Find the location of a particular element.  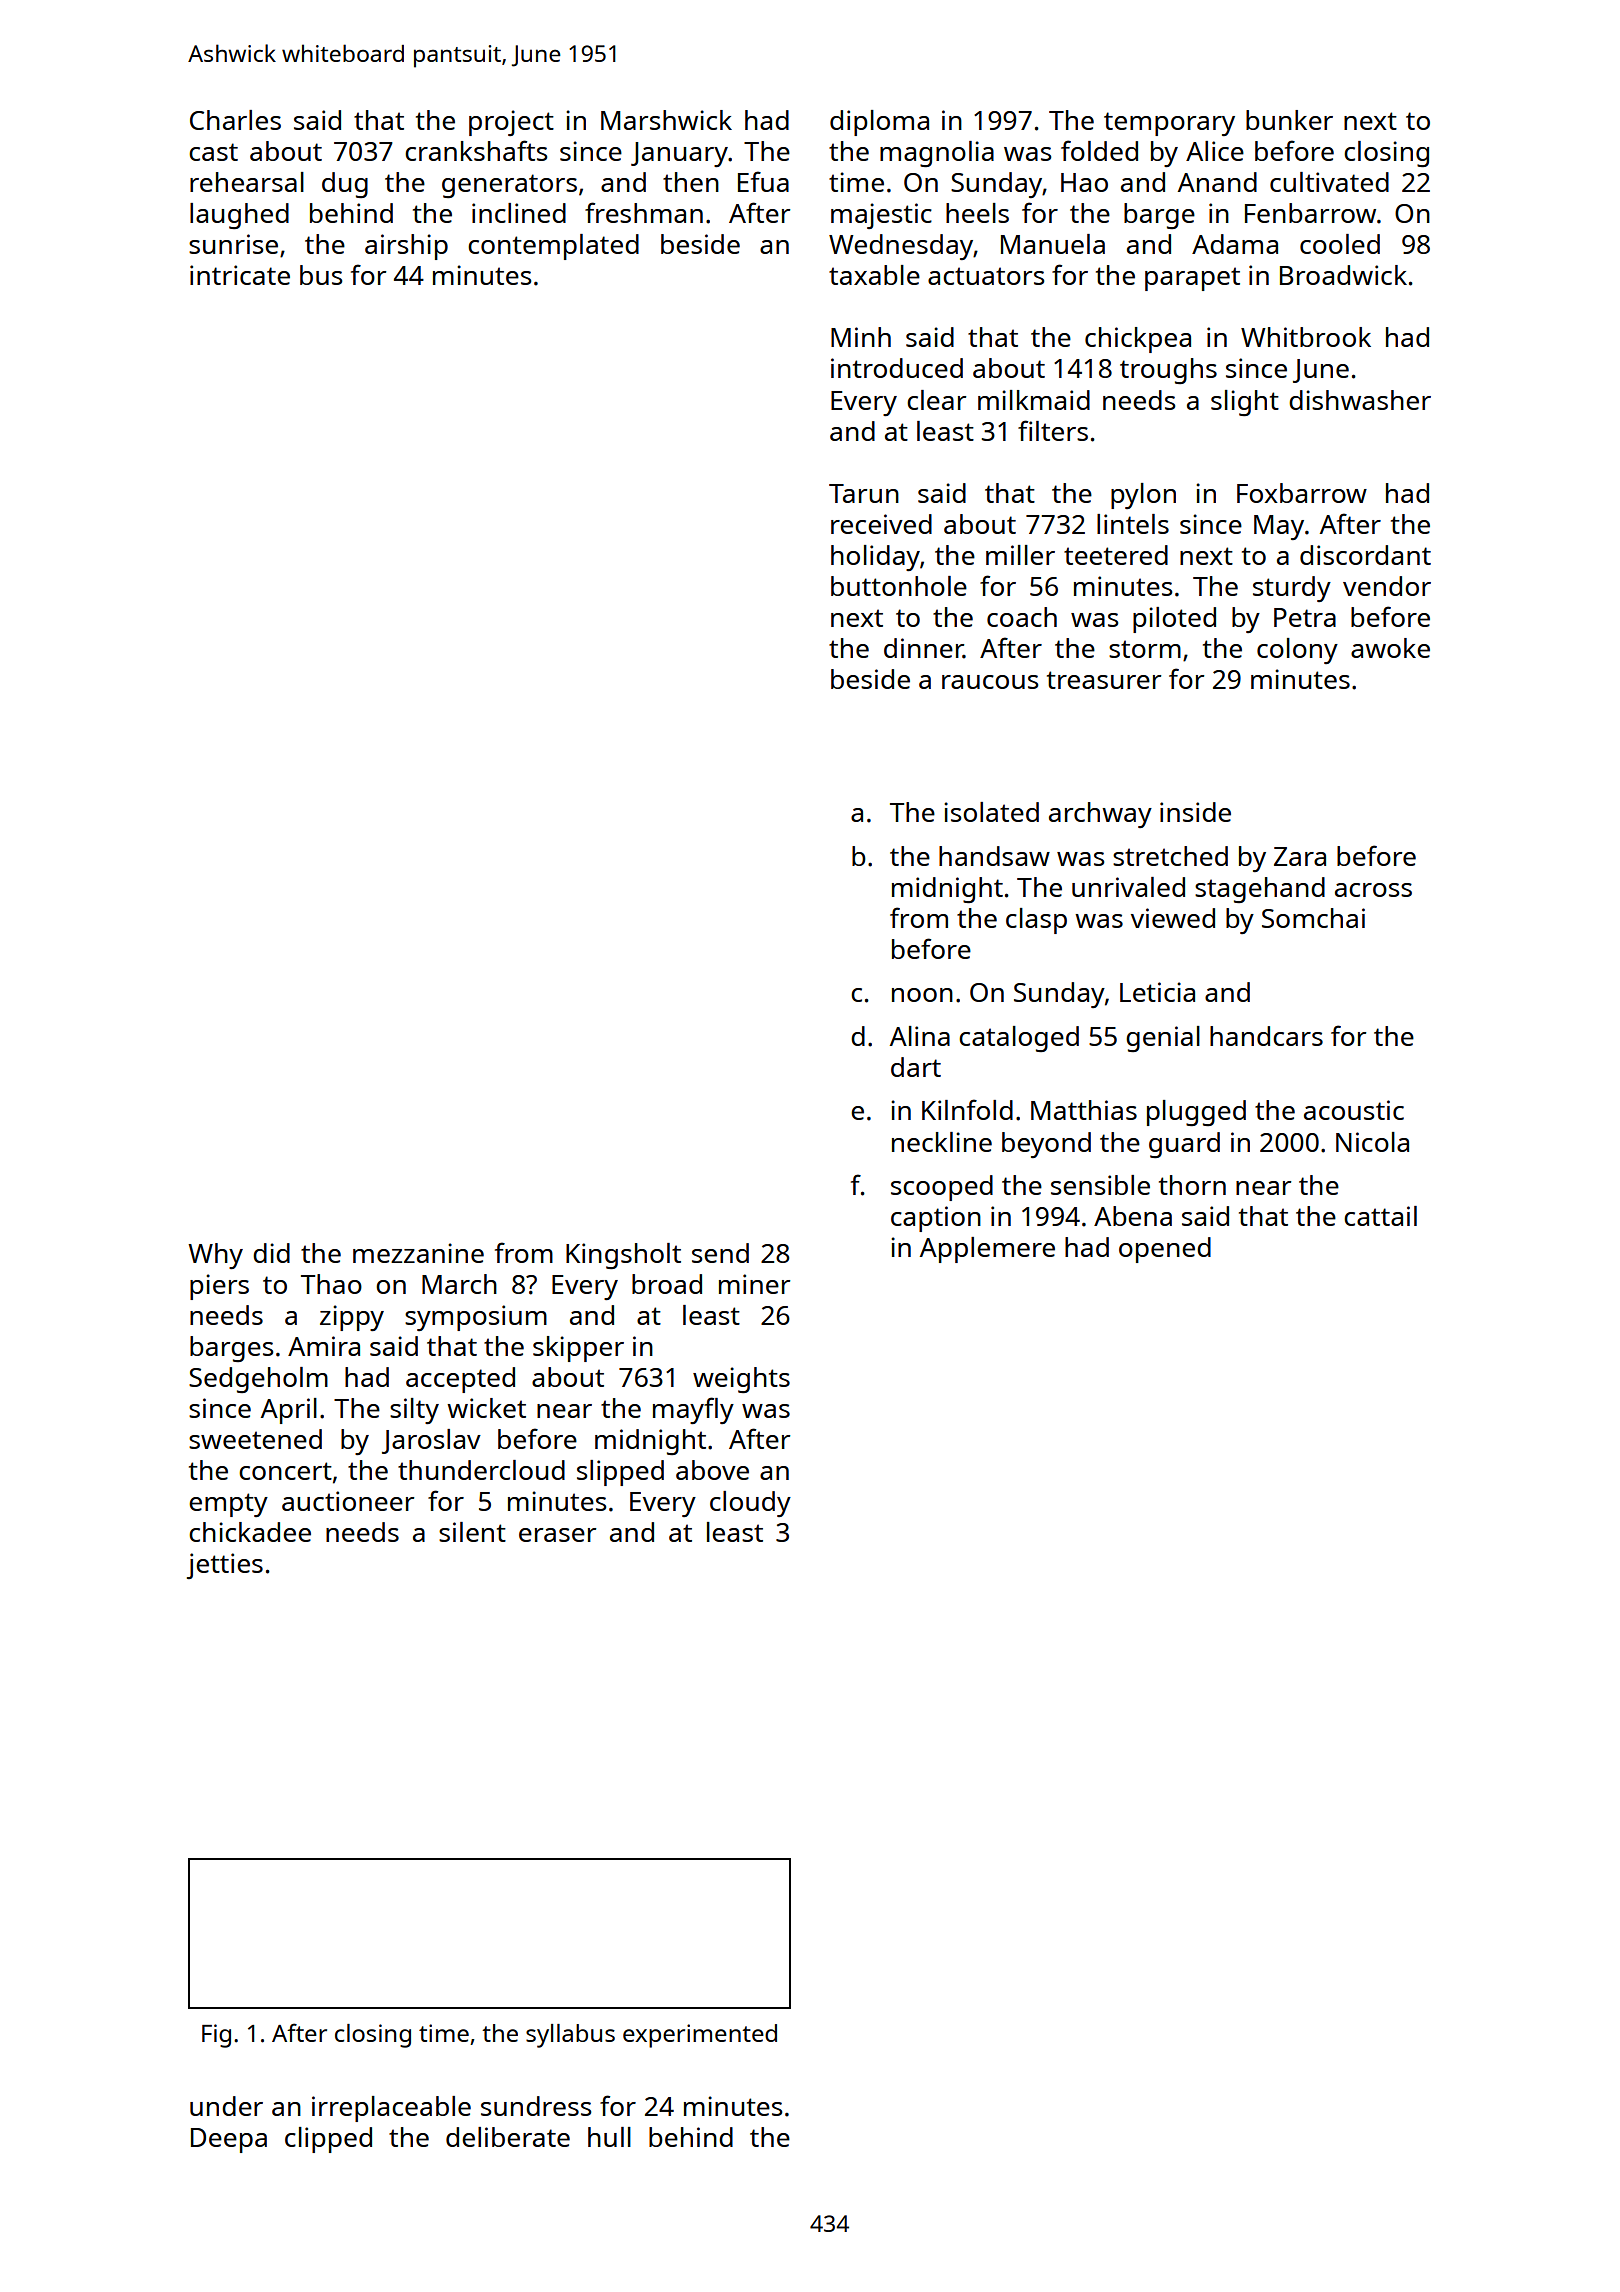

hull is located at coordinates (609, 2137).
